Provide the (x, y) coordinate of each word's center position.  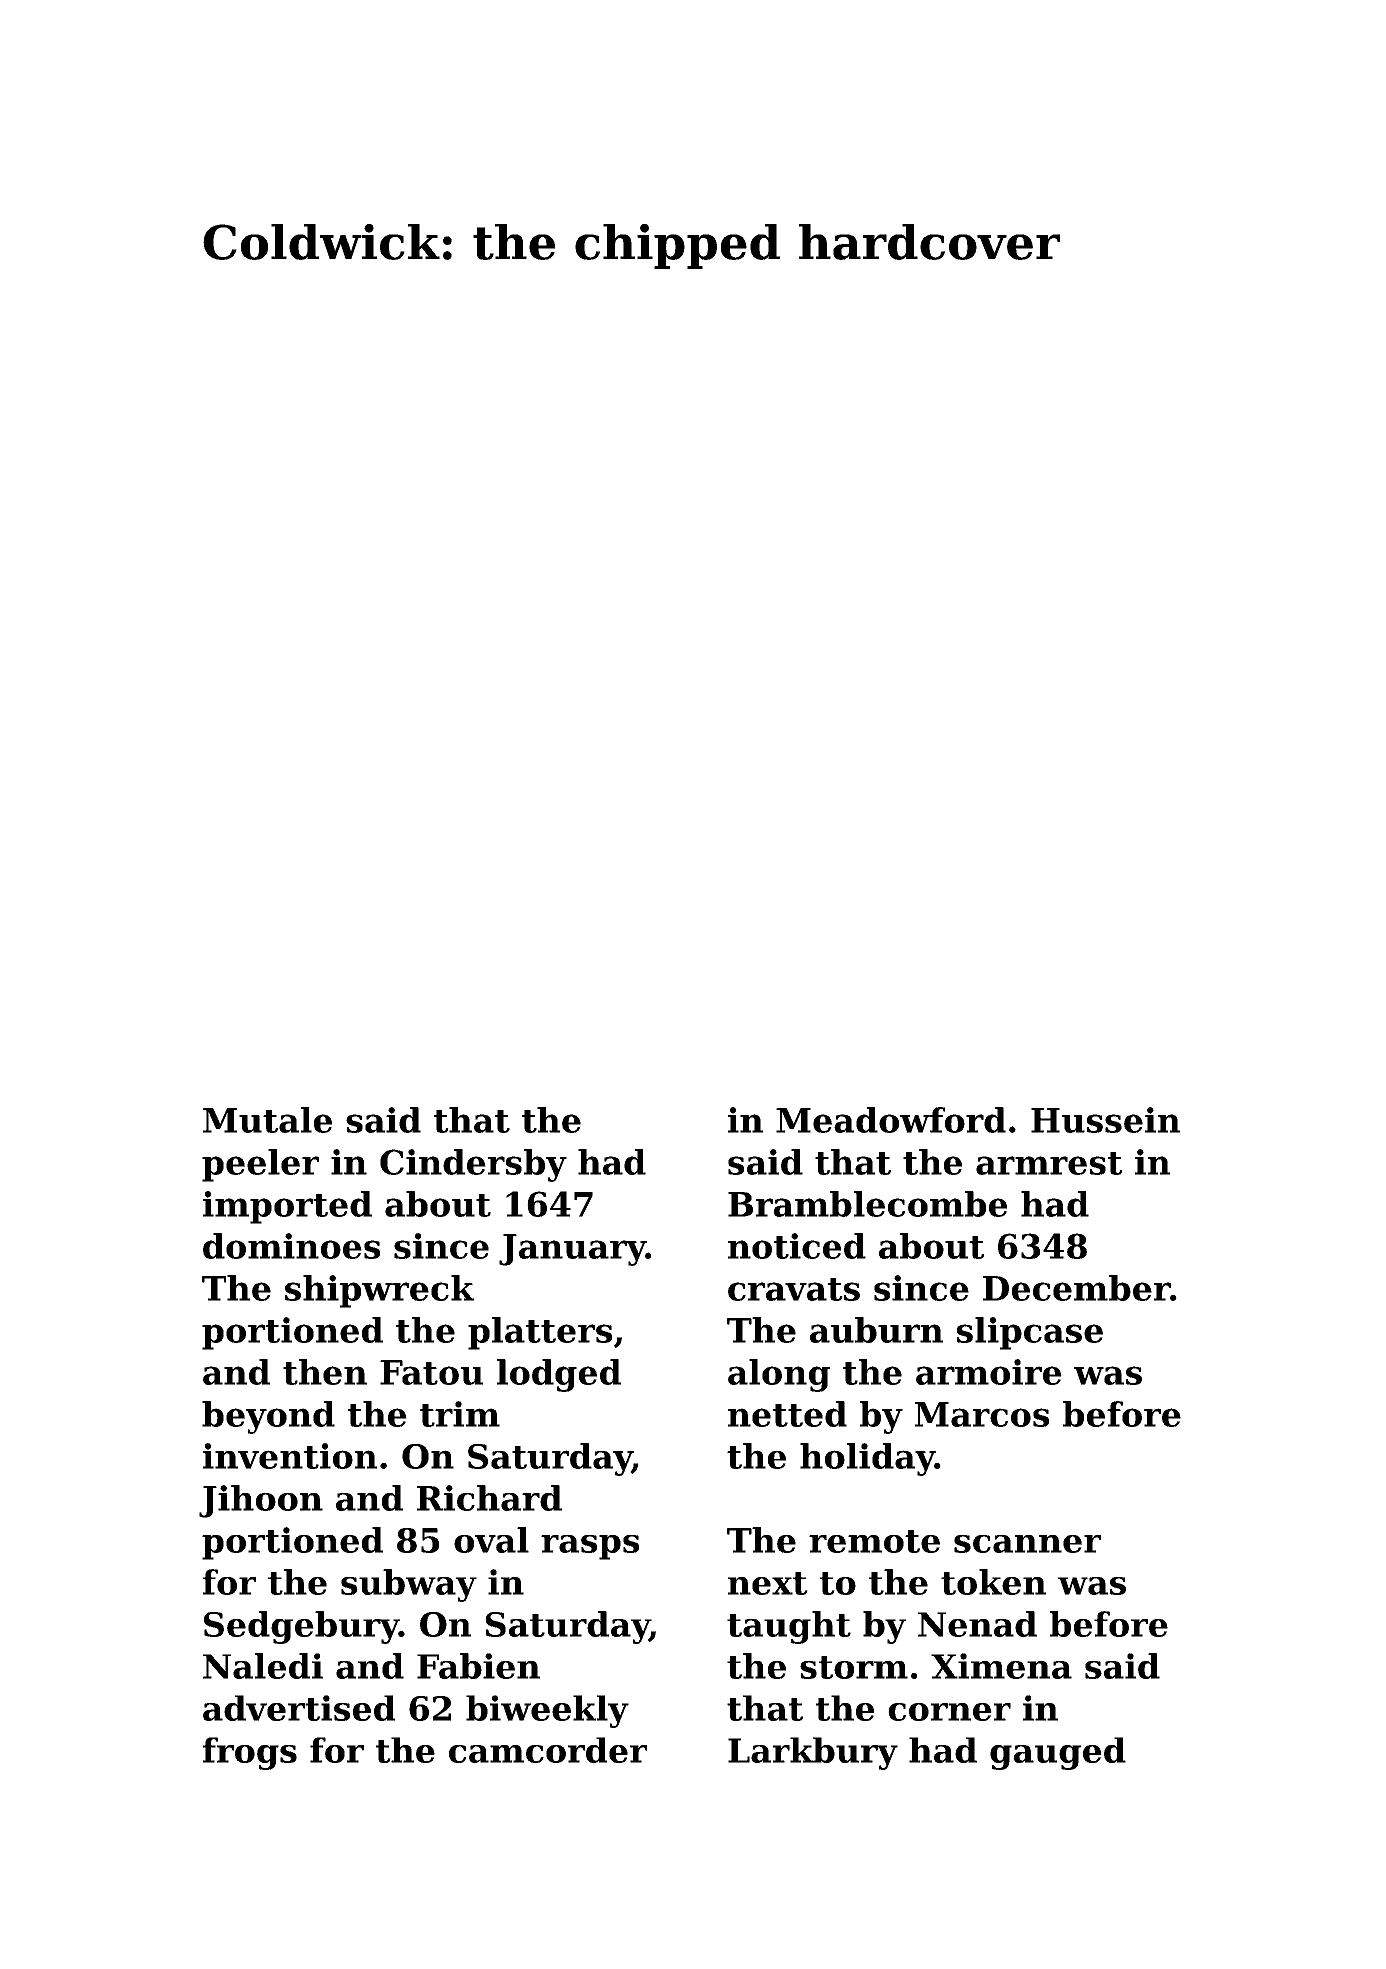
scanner (1027, 1544)
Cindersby (473, 1165)
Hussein (1105, 1120)
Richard (489, 1498)
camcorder (548, 1750)
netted (787, 1414)
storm (854, 1667)
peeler (260, 1165)
